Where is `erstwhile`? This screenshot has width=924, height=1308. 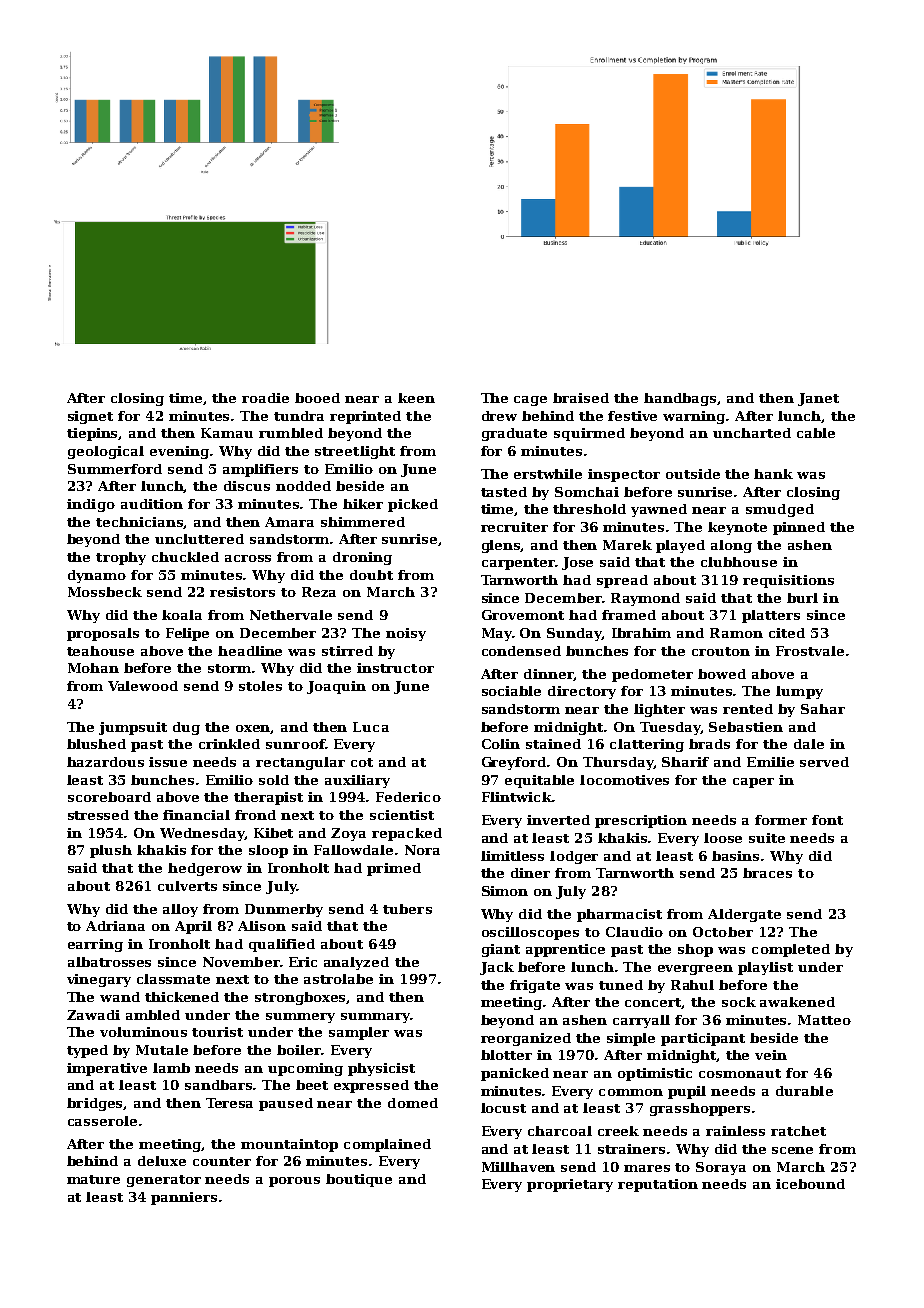
erstwhile is located at coordinates (548, 474).
